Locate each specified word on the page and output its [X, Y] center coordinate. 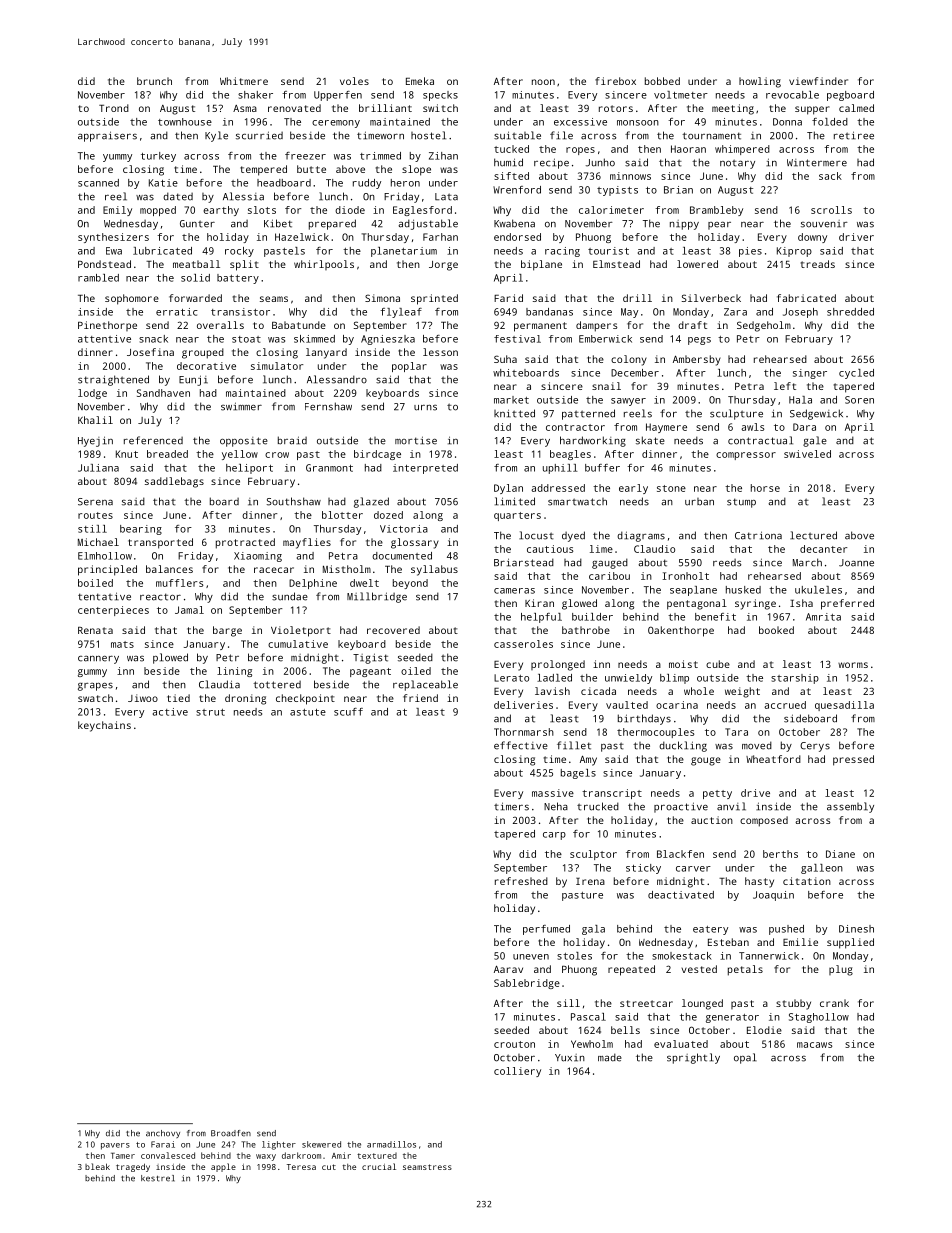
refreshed [521, 881]
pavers [115, 1146]
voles [354, 81]
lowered [697, 264]
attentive [104, 339]
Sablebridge [527, 984]
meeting [733, 109]
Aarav [508, 969]
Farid [508, 298]
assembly [850, 807]
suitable [517, 135]
